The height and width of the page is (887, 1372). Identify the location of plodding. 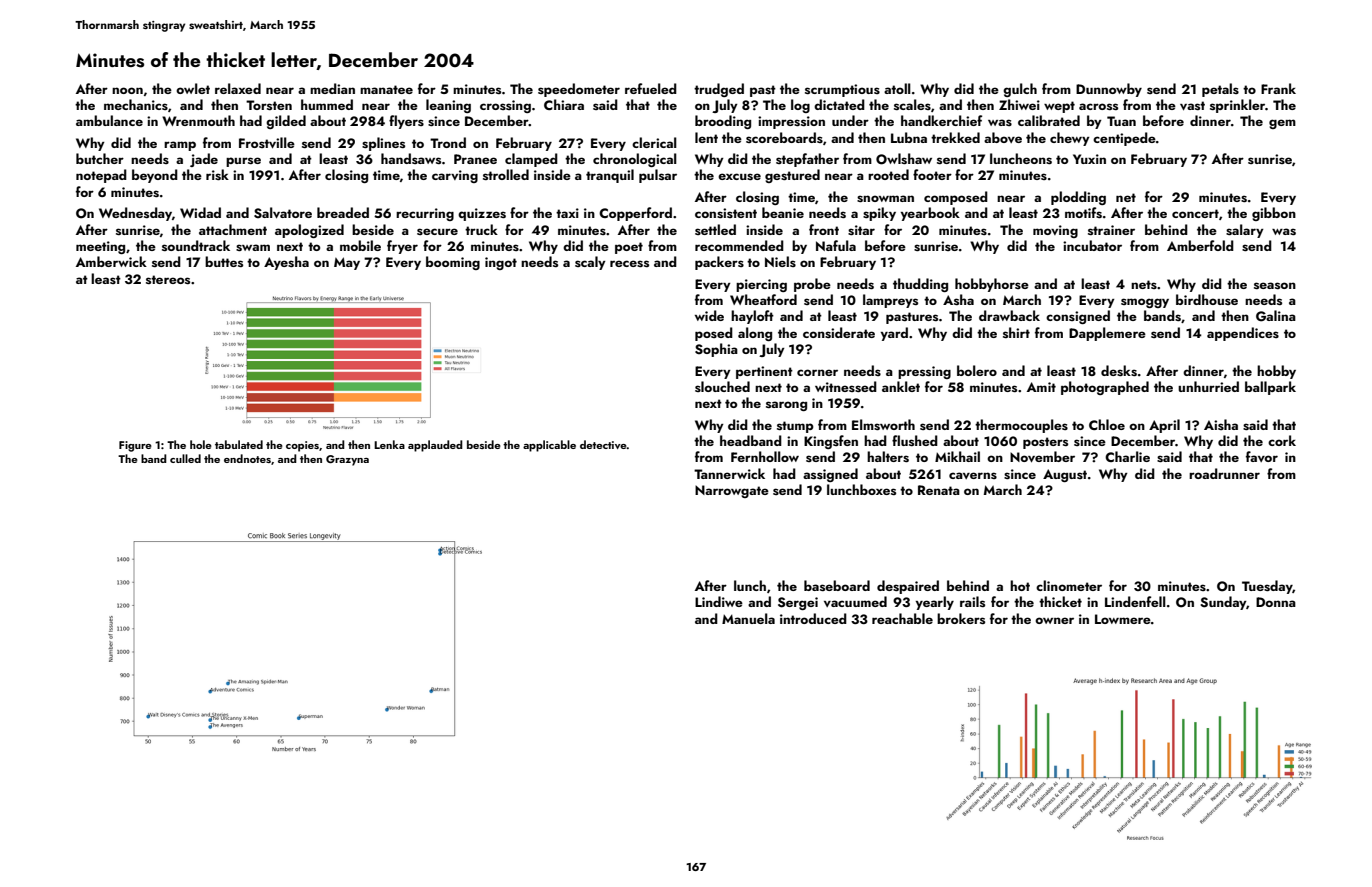
(1078, 198).
